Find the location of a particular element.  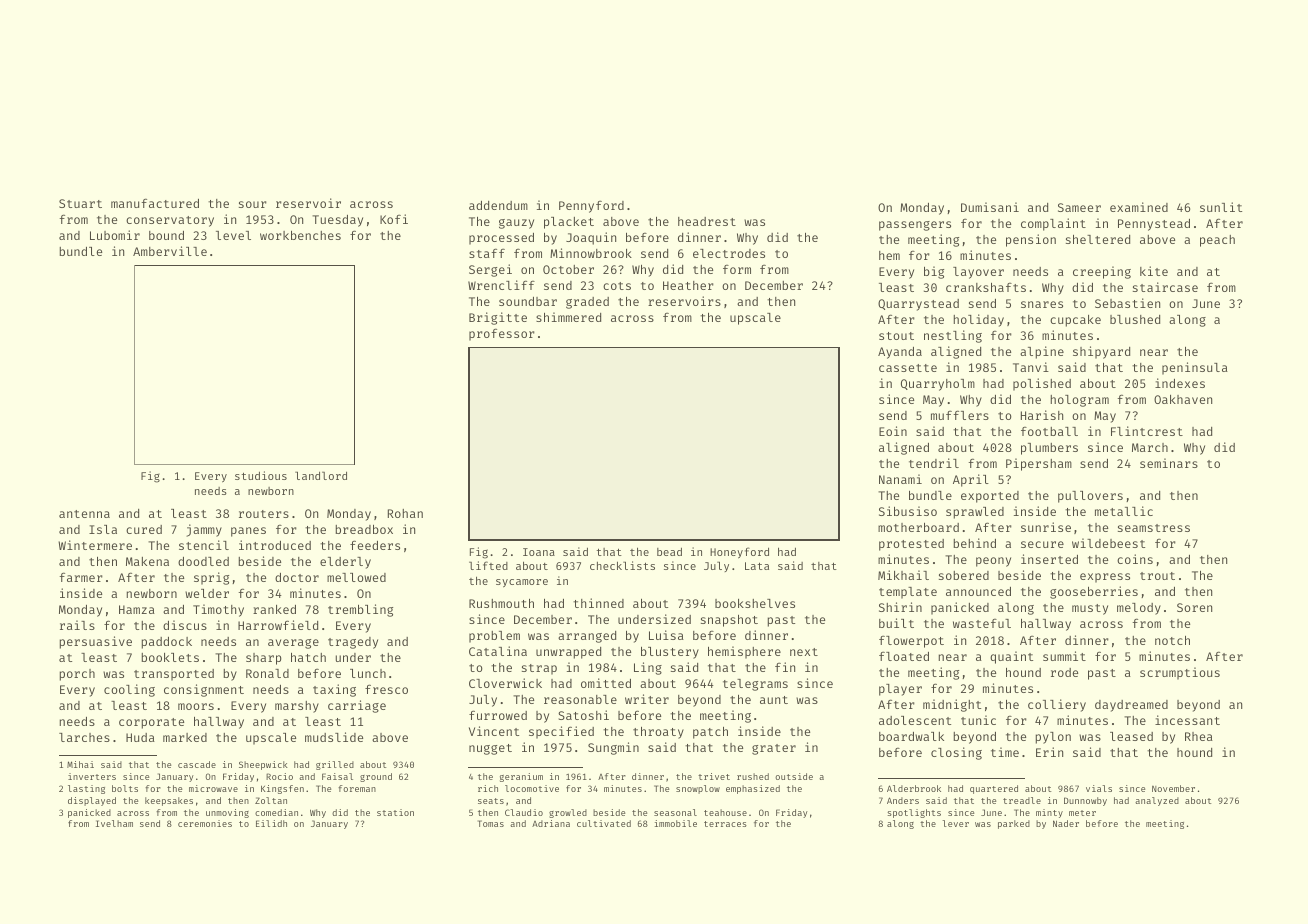

notch is located at coordinates (1172, 640).
